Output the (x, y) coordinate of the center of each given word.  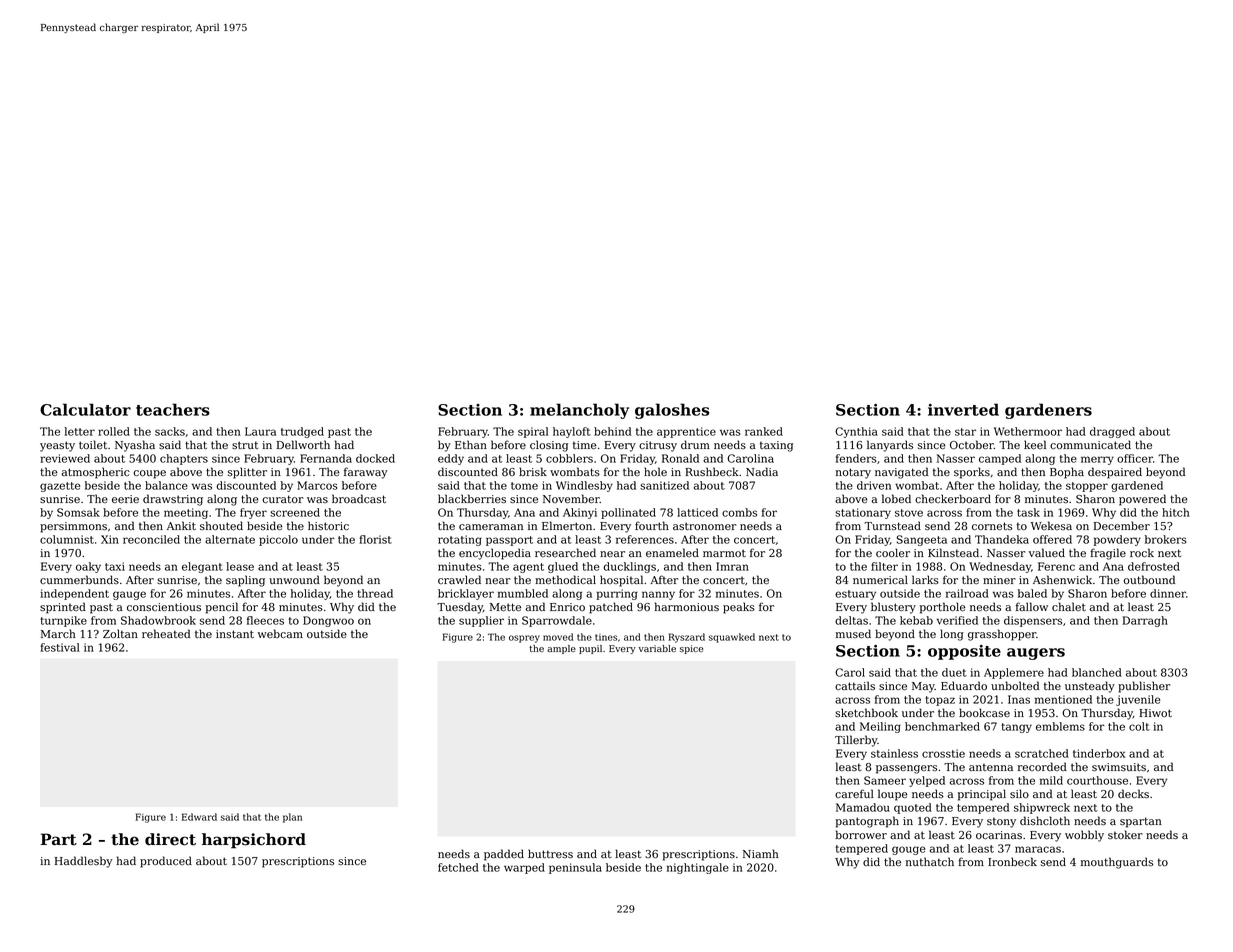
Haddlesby (84, 862)
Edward (199, 817)
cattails (855, 685)
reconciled (151, 539)
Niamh (761, 853)
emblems (1060, 726)
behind (612, 431)
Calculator (85, 409)
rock (1142, 552)
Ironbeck (1012, 861)
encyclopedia (495, 554)
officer (1135, 458)
